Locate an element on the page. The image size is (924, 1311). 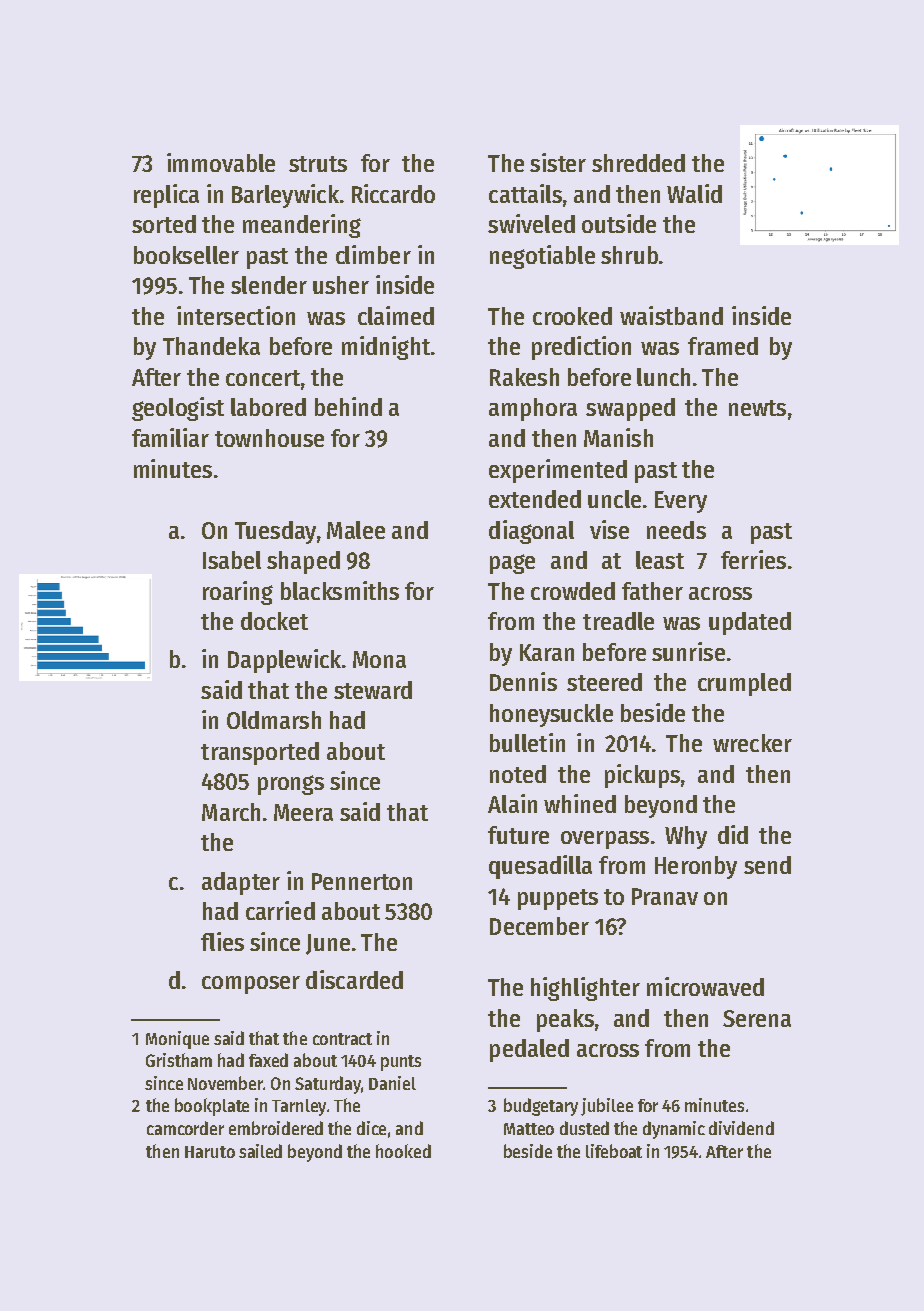
shrub is located at coordinates (629, 255).
